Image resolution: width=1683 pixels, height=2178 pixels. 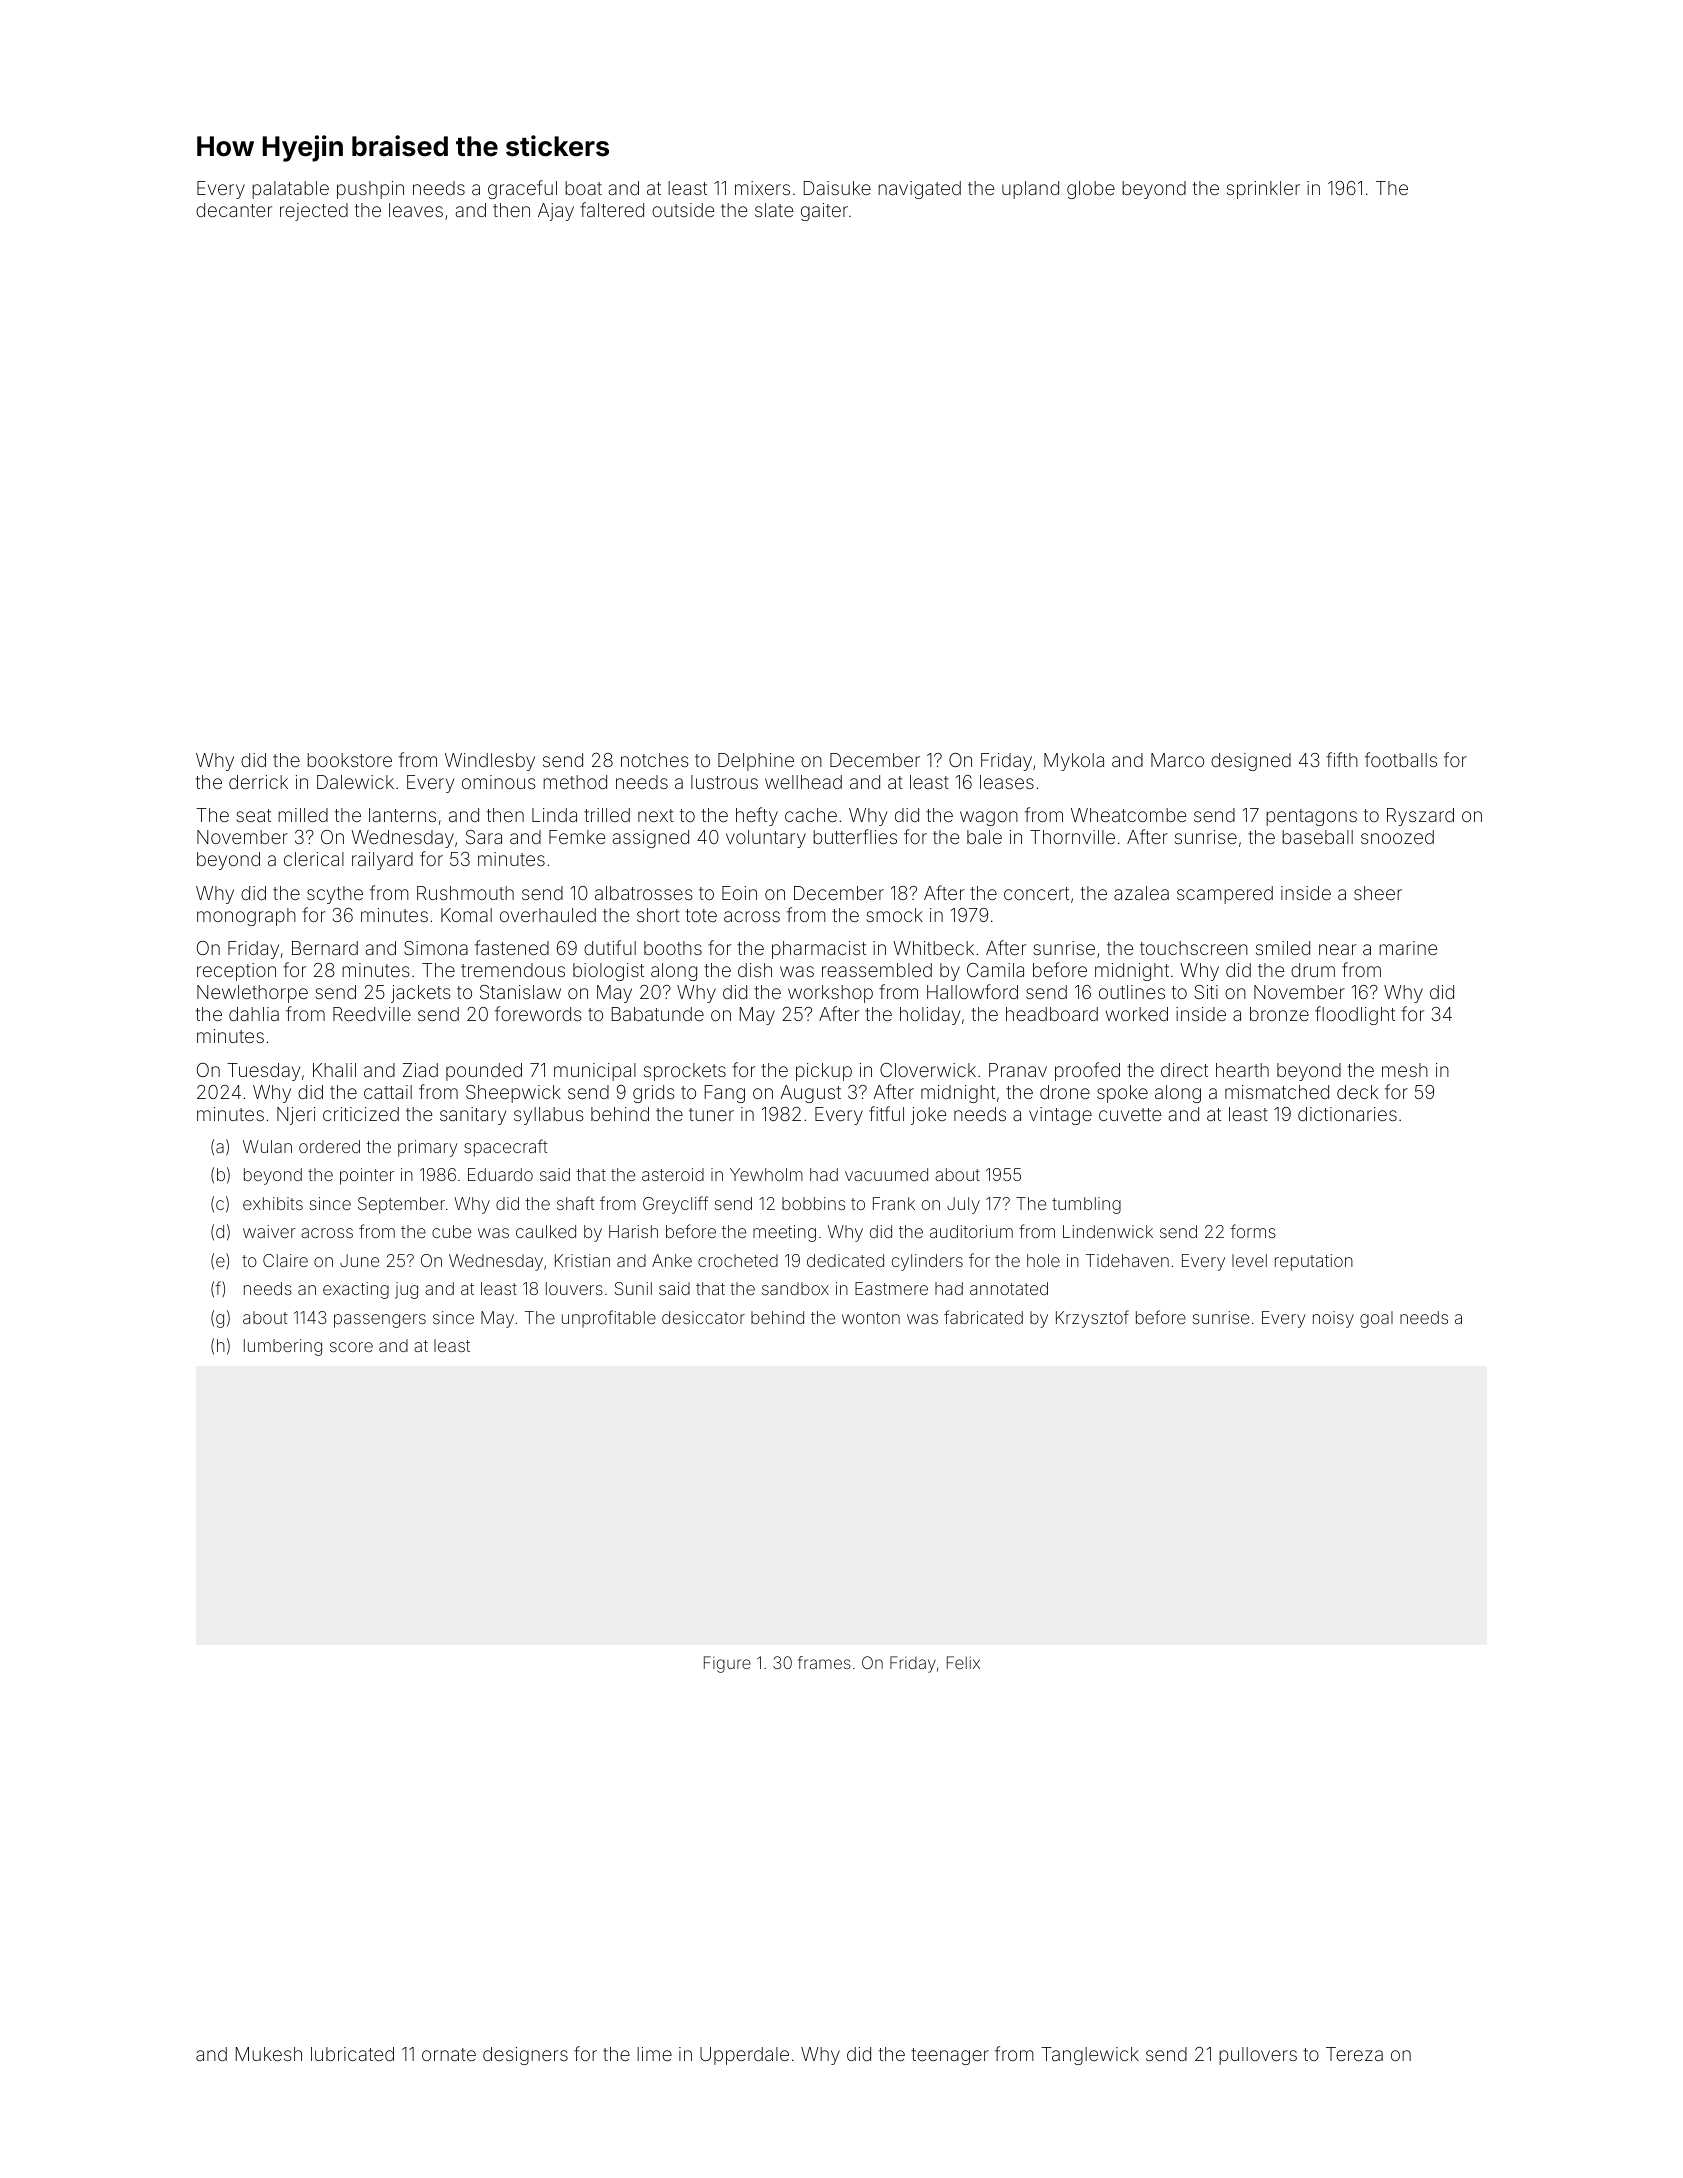 What do you see at coordinates (1263, 190) in the document?
I see `sprinkler` at bounding box center [1263, 190].
